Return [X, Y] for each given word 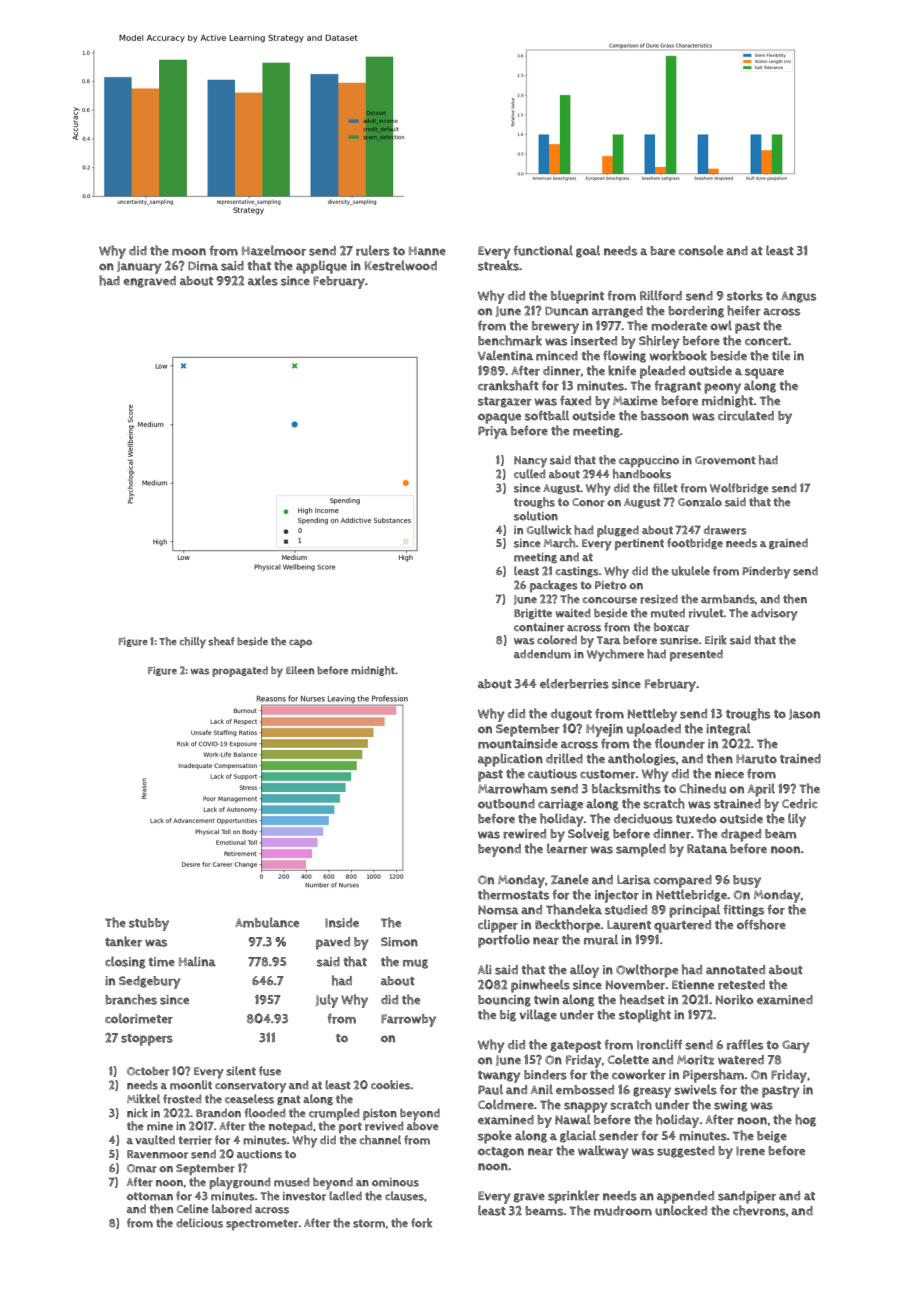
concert [766, 341]
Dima [203, 266]
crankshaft [508, 385]
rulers [373, 250]
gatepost [576, 1047]
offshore [761, 924]
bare [662, 251]
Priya [493, 432]
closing [125, 962]
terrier [195, 1140]
